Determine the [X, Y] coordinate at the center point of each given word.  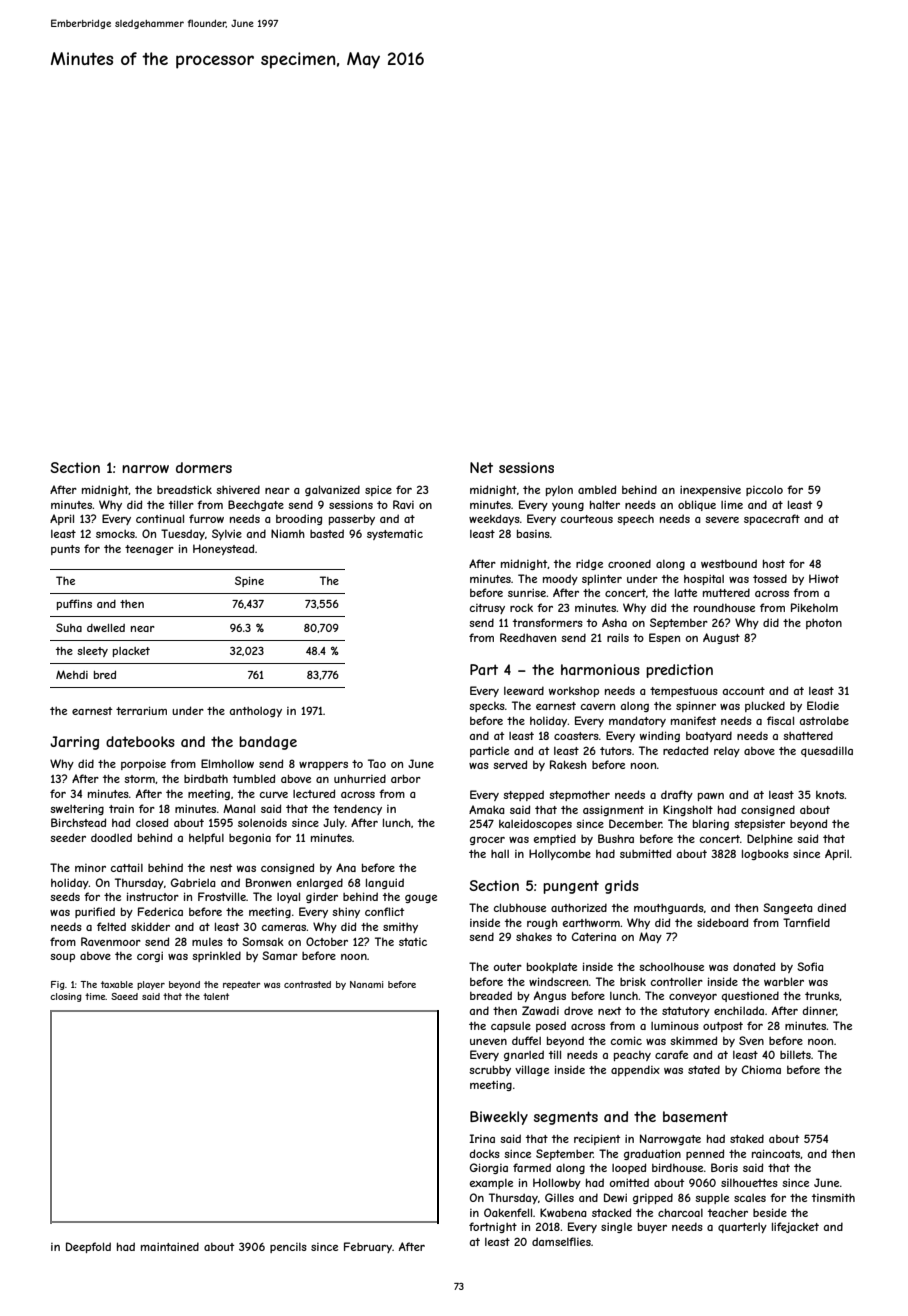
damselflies [561, 1241]
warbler [784, 981]
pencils [288, 1248]
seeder [68, 837]
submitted [645, 853]
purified [95, 912]
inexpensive [710, 490]
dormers [204, 467]
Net [481, 467]
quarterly [742, 1228]
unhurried [360, 778]
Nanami [366, 984]
